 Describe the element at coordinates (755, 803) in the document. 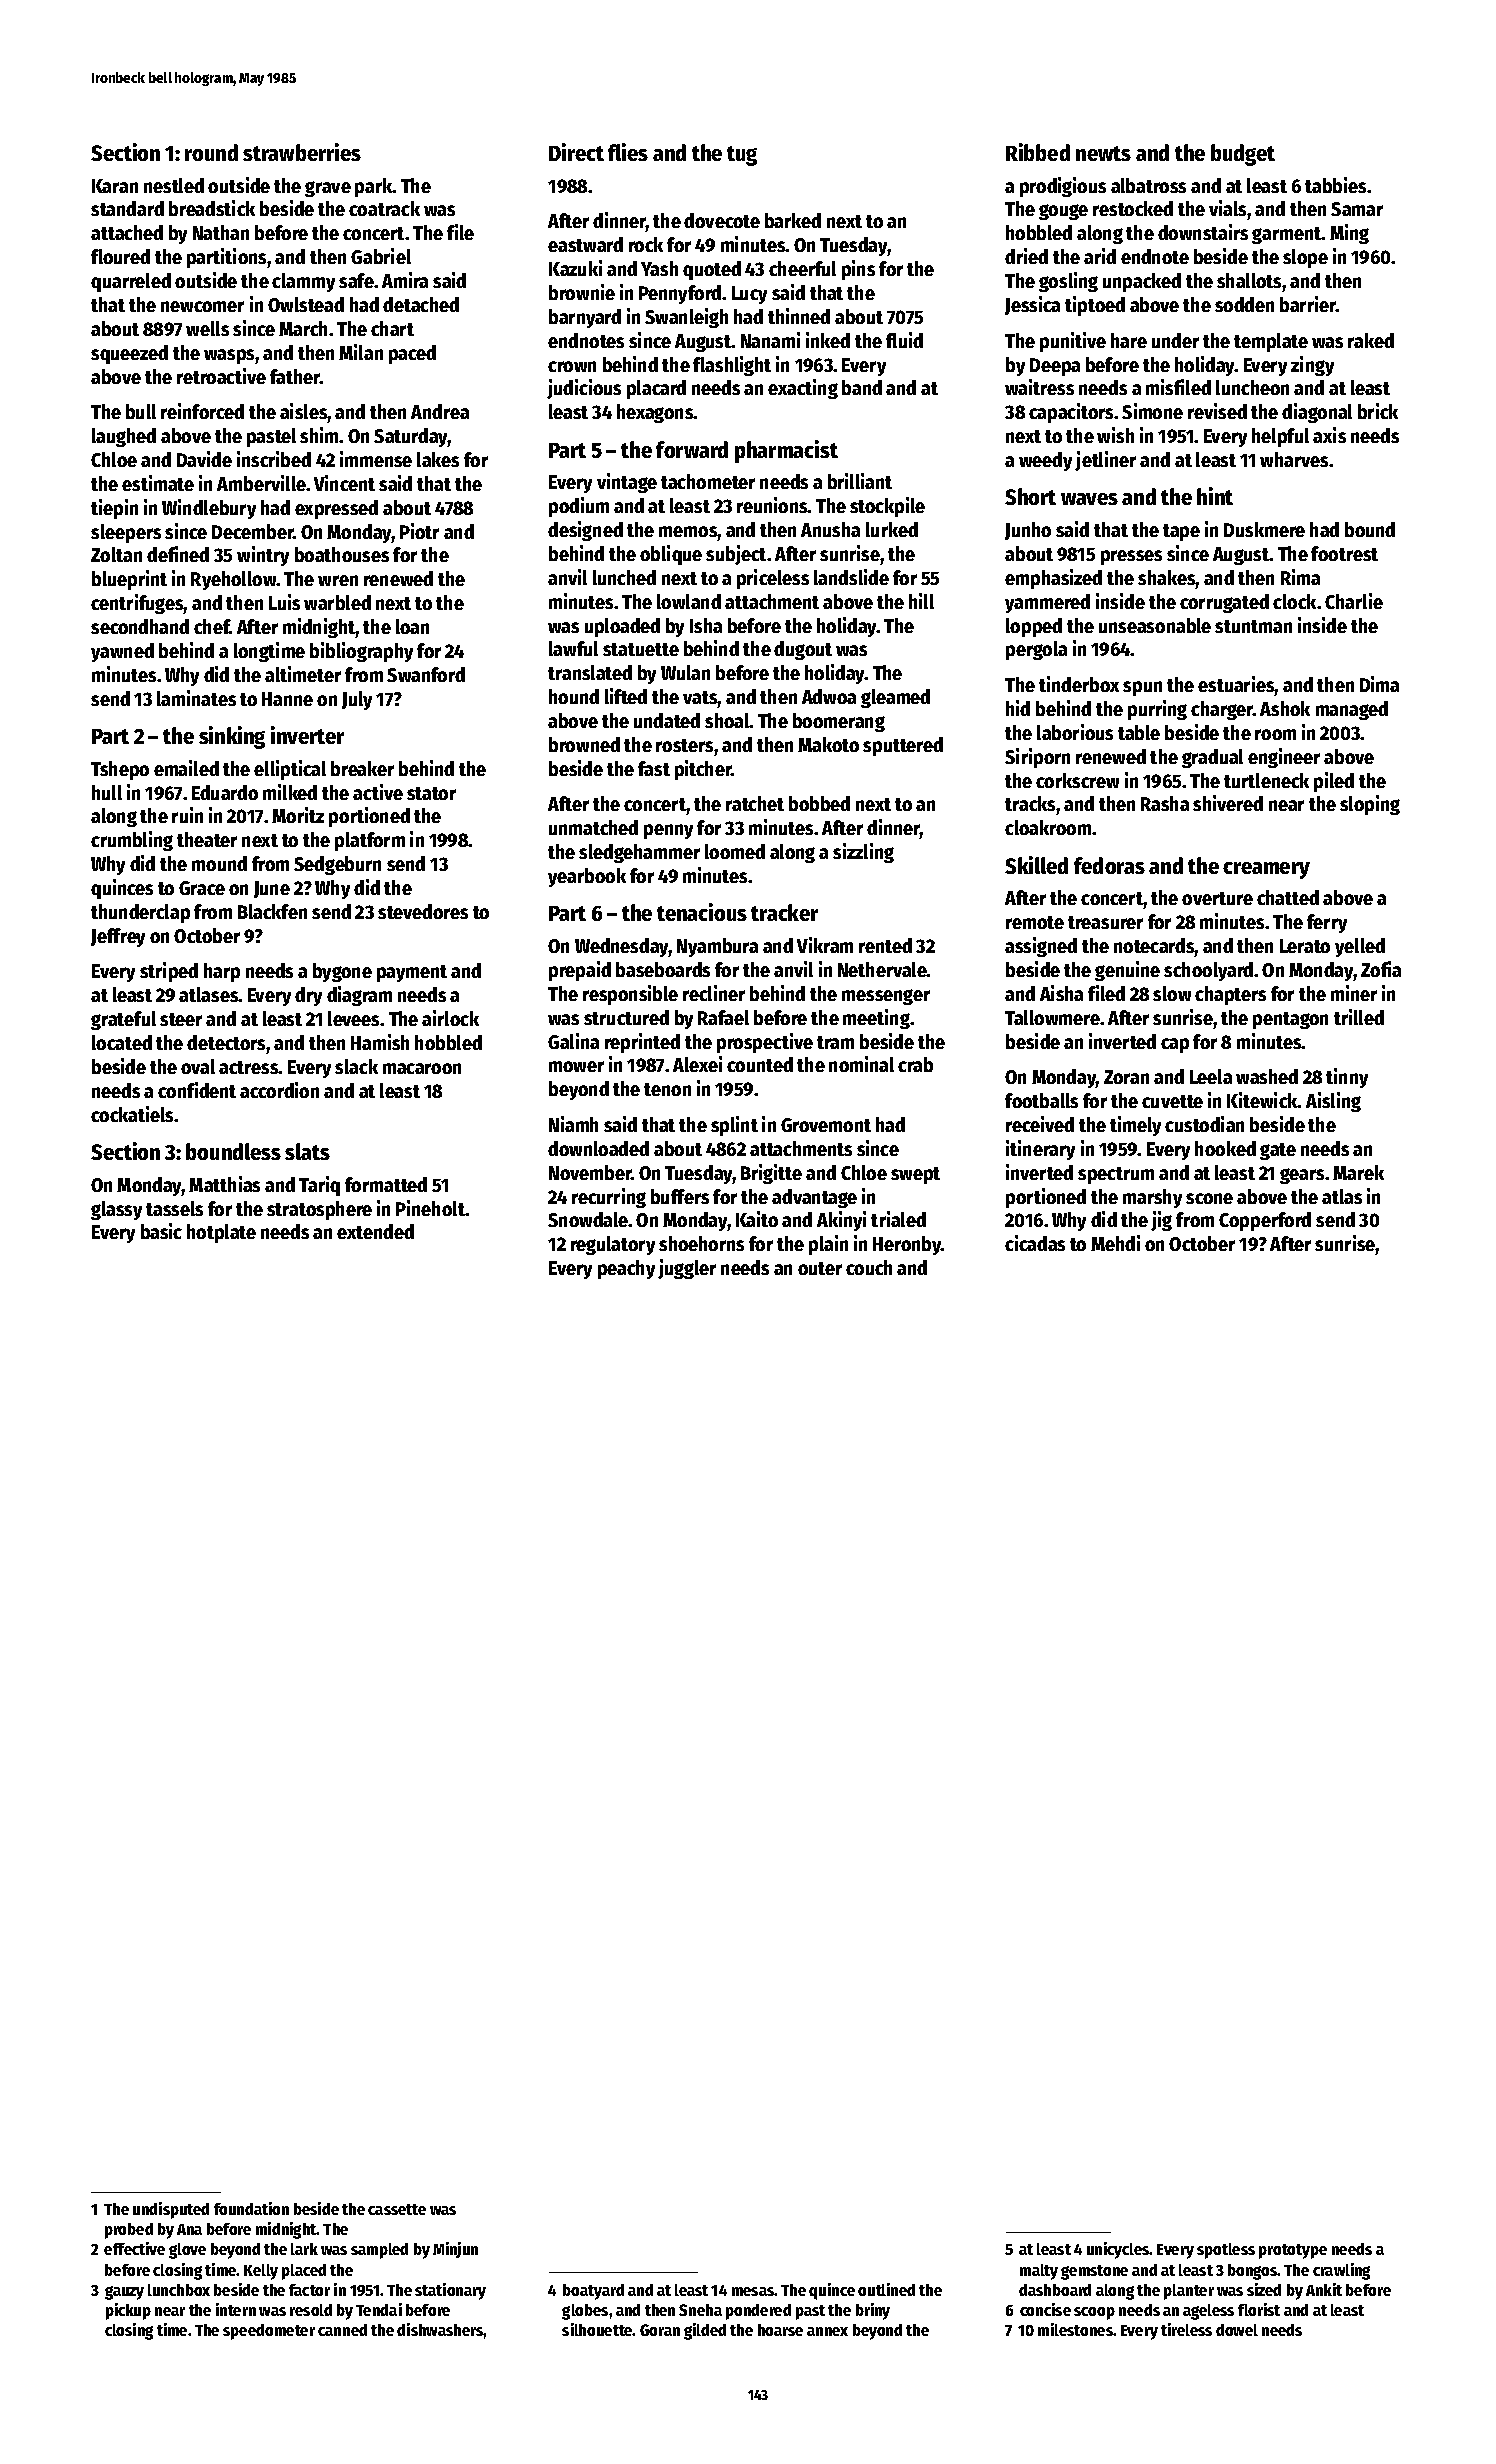

I see `ratchet` at that location.
